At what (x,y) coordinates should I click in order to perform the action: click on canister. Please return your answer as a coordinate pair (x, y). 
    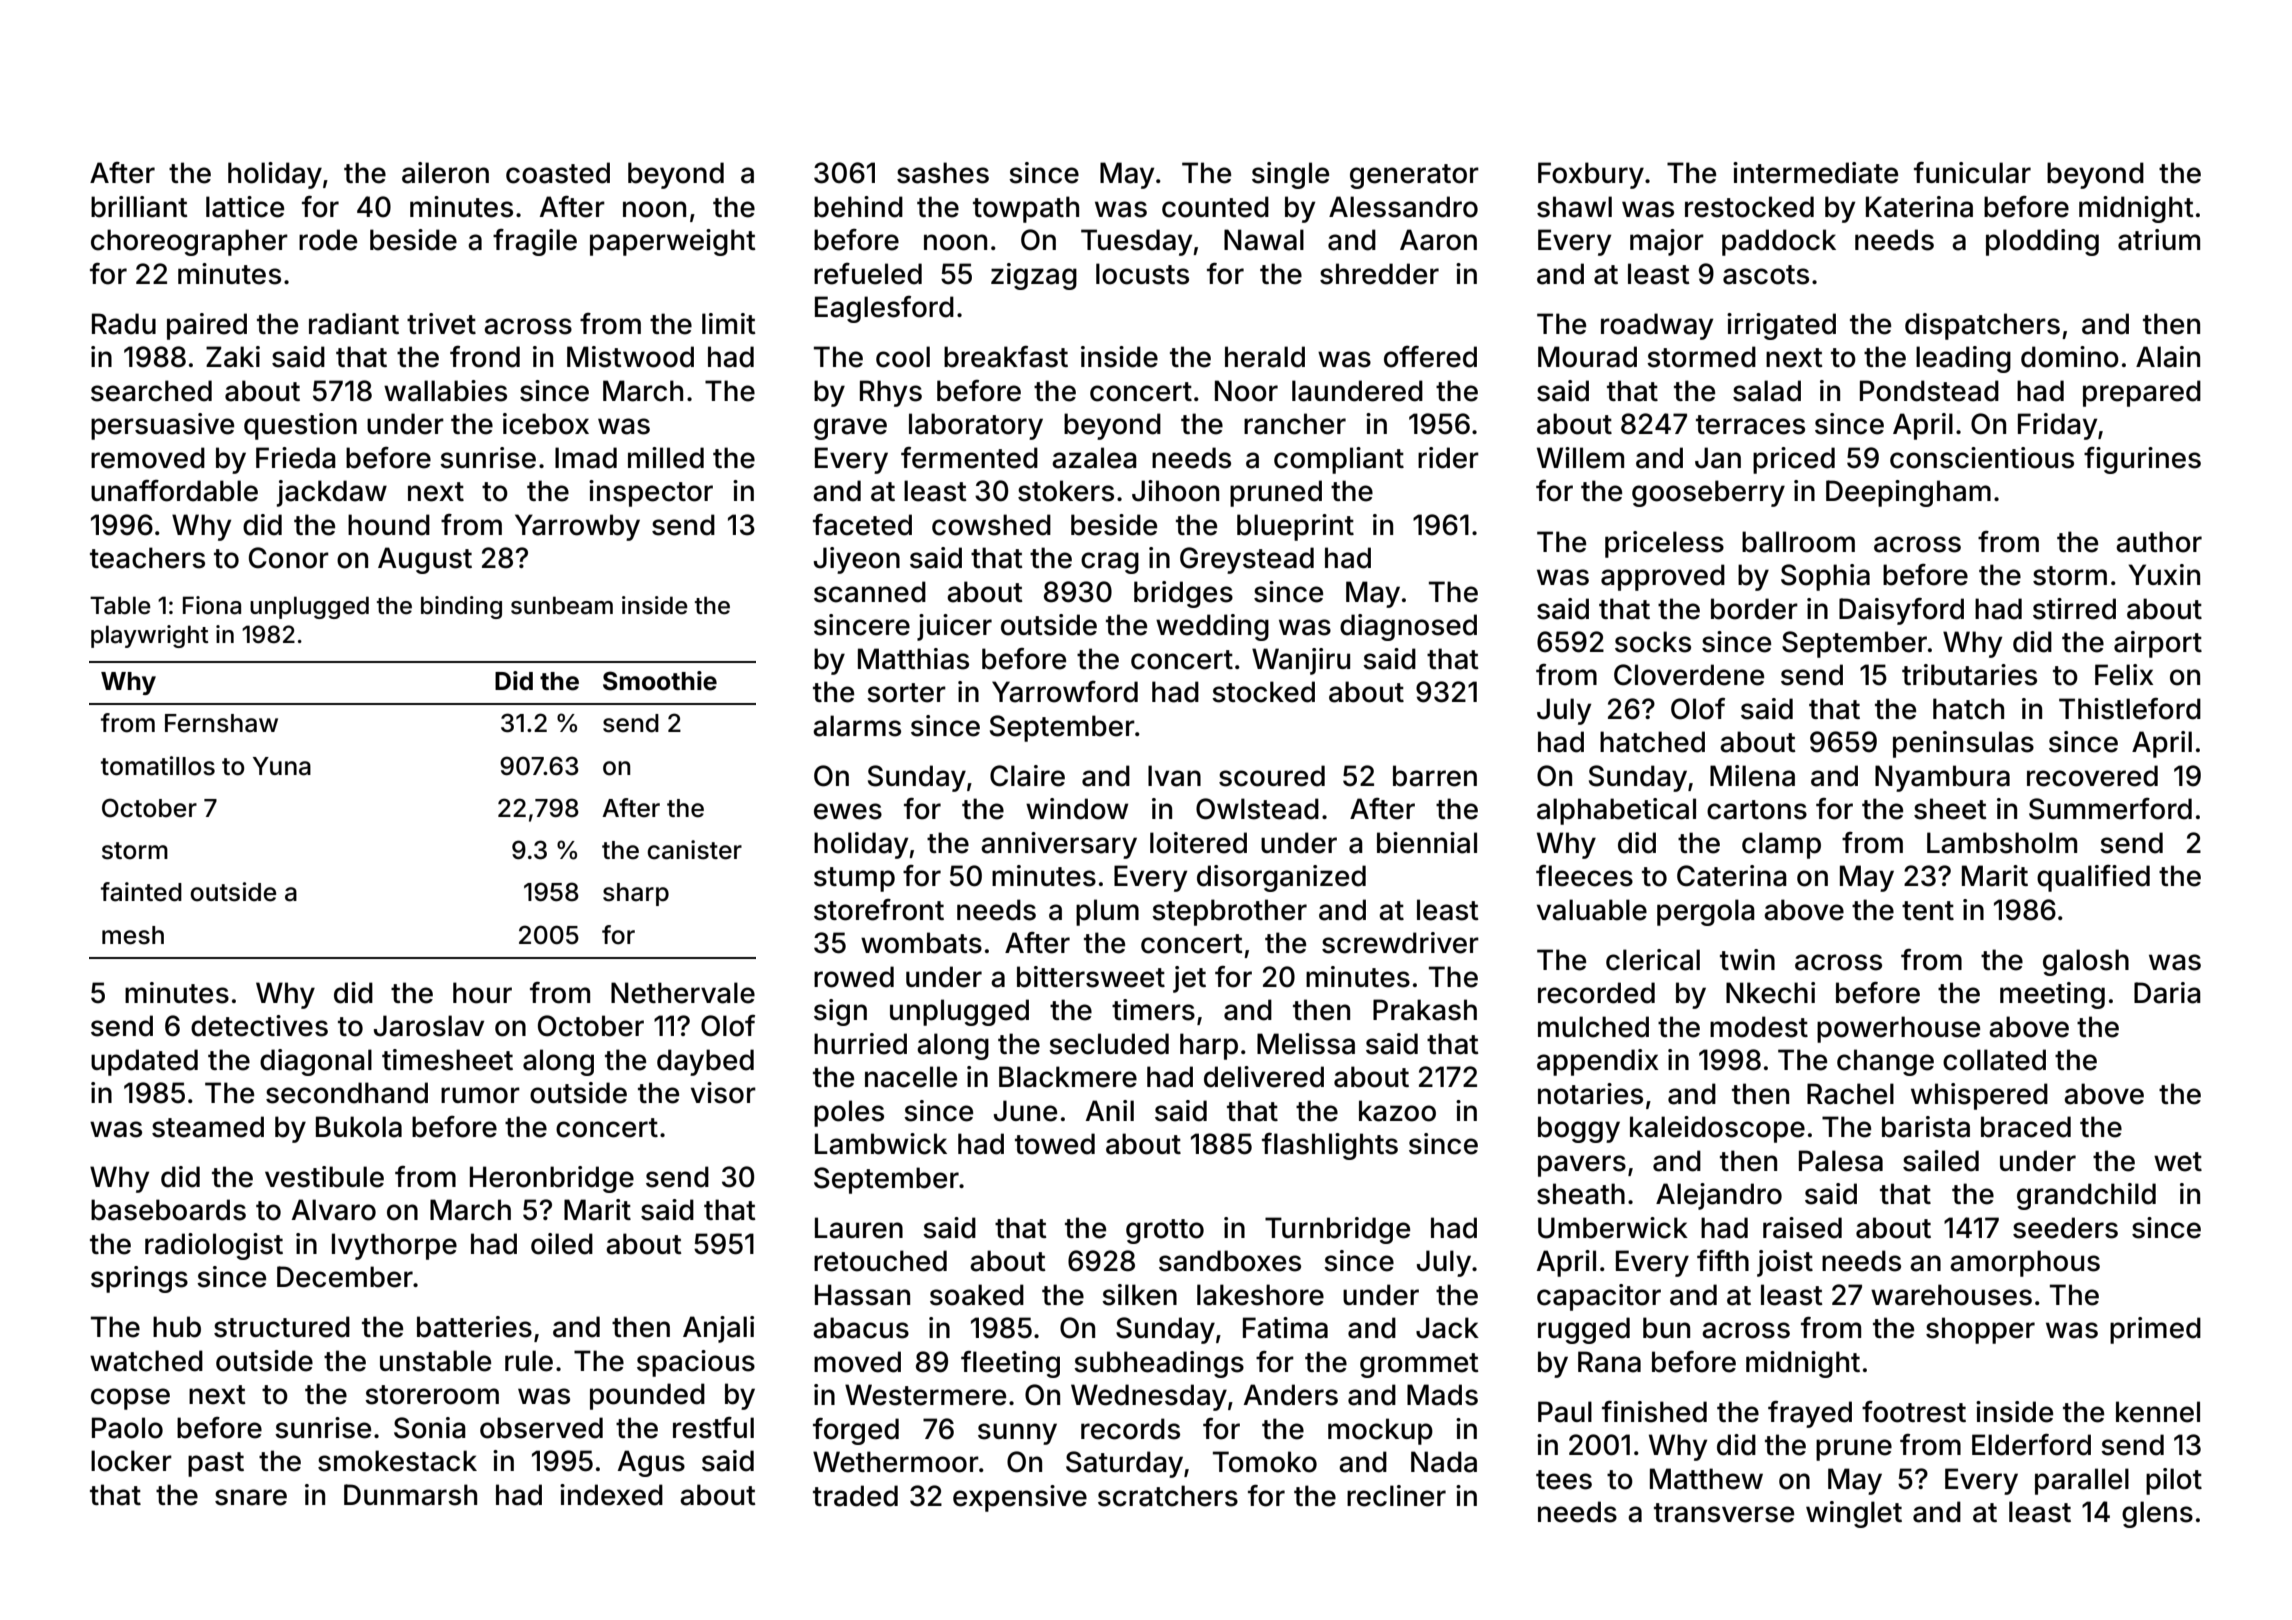
    Looking at the image, I should click on (694, 850).
